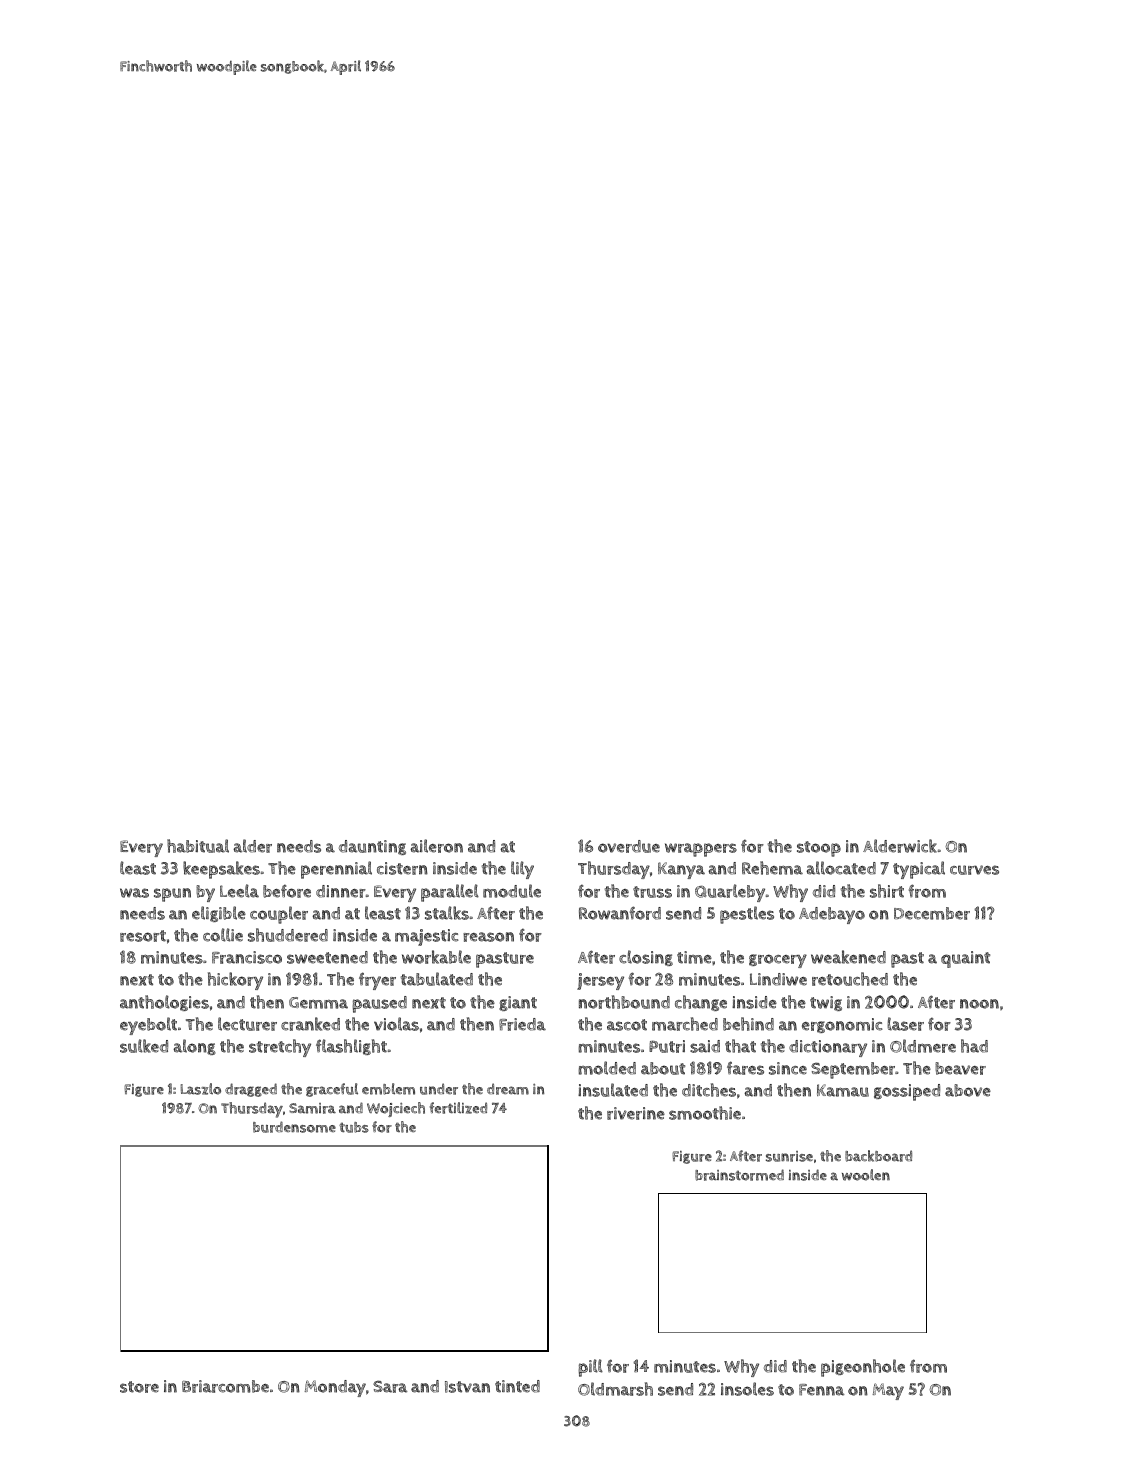 The width and height of the page is (1127, 1458). What do you see at coordinates (139, 1387) in the page?
I see `store` at bounding box center [139, 1387].
